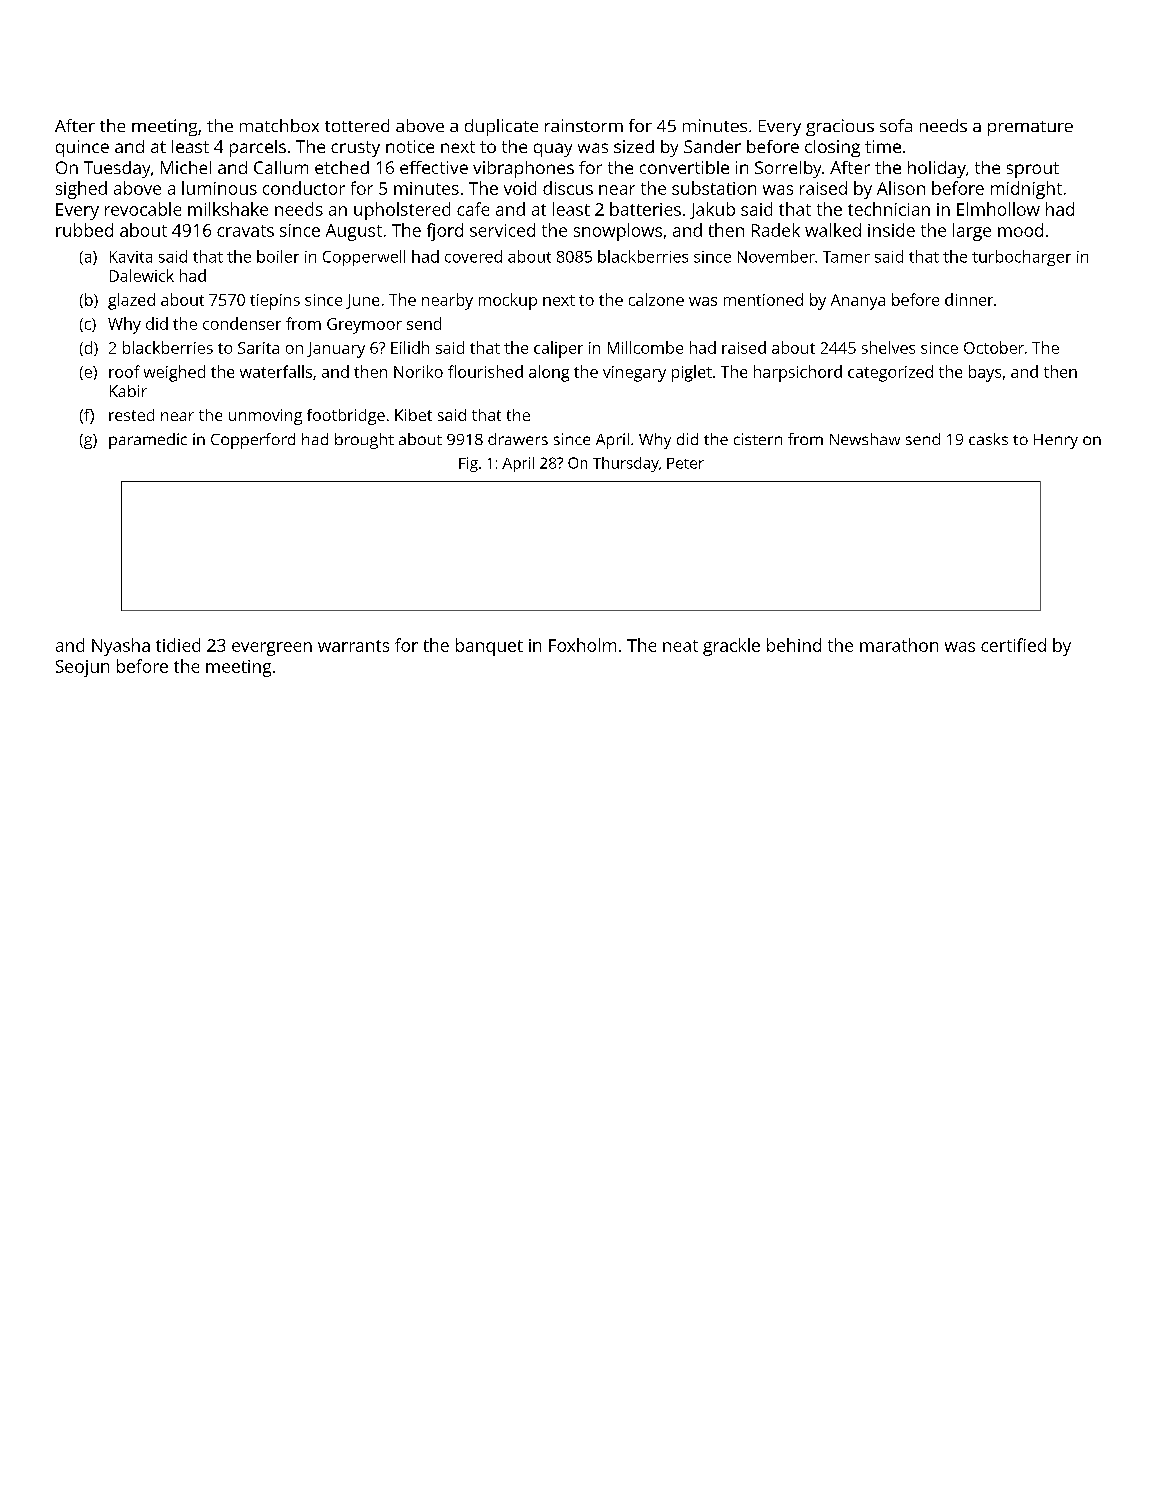  What do you see at coordinates (584, 125) in the document?
I see `rainstorm` at bounding box center [584, 125].
